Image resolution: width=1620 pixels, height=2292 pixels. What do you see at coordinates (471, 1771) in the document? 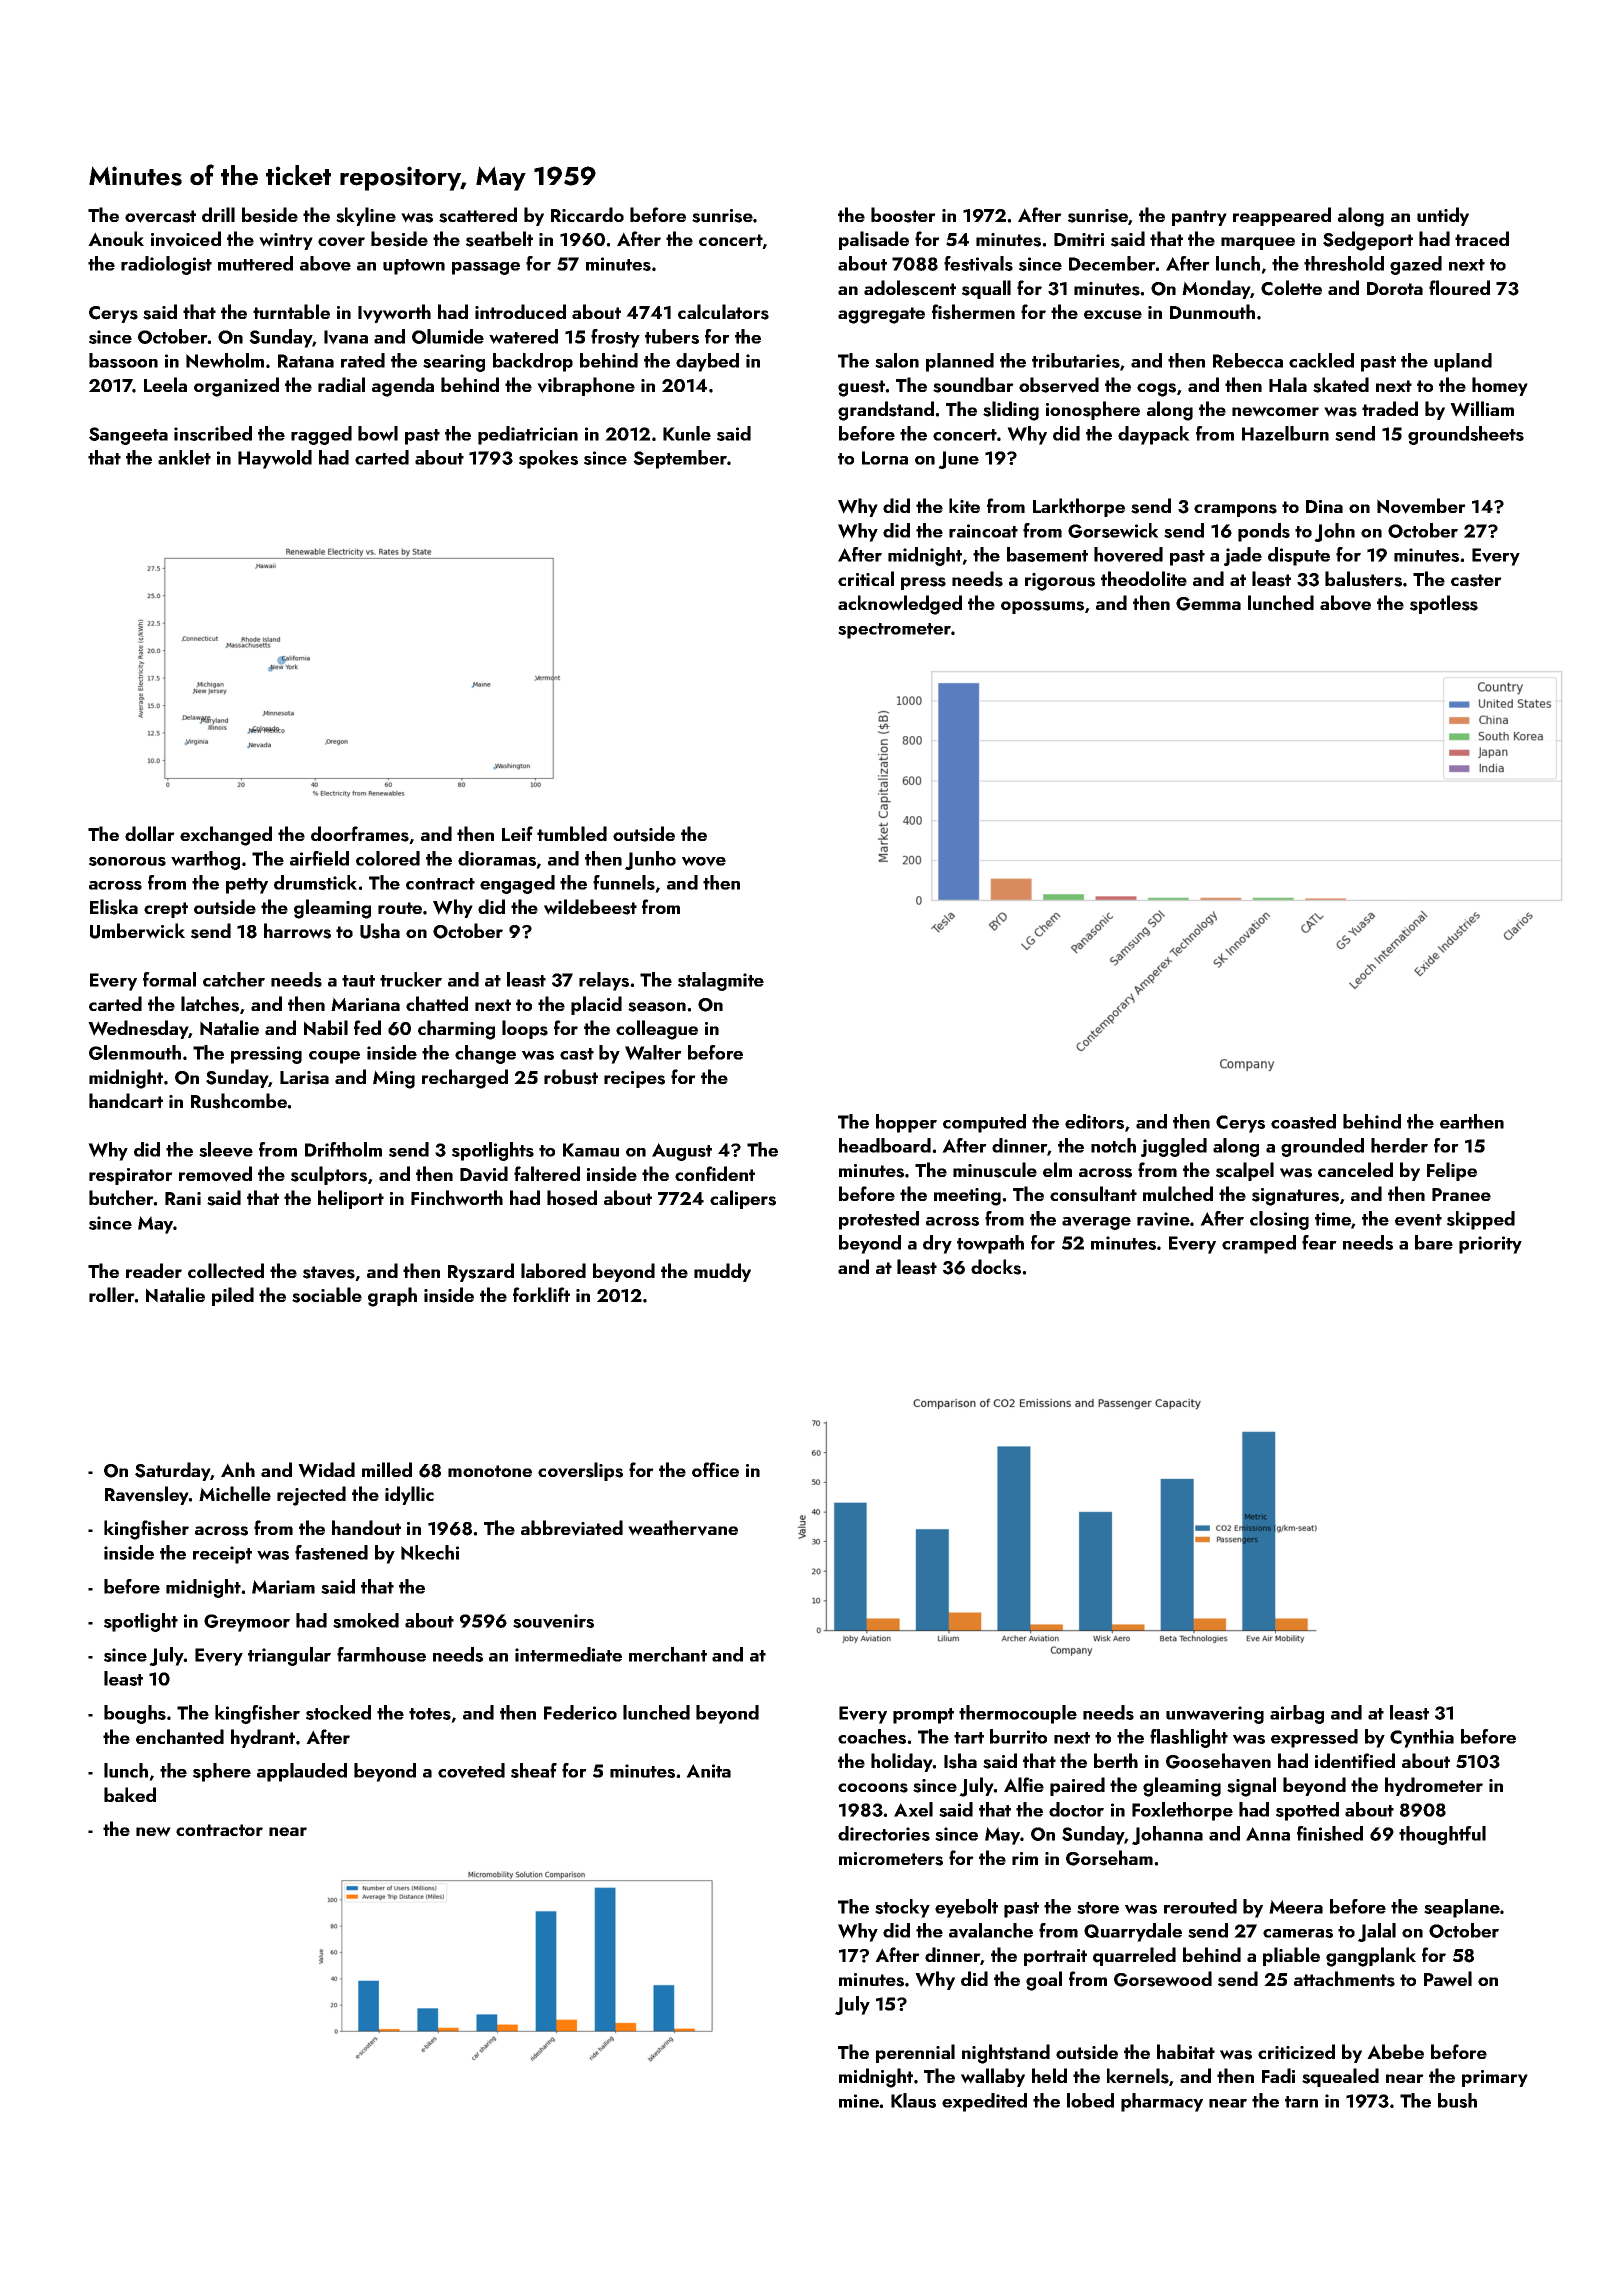
I see `coveted` at bounding box center [471, 1771].
